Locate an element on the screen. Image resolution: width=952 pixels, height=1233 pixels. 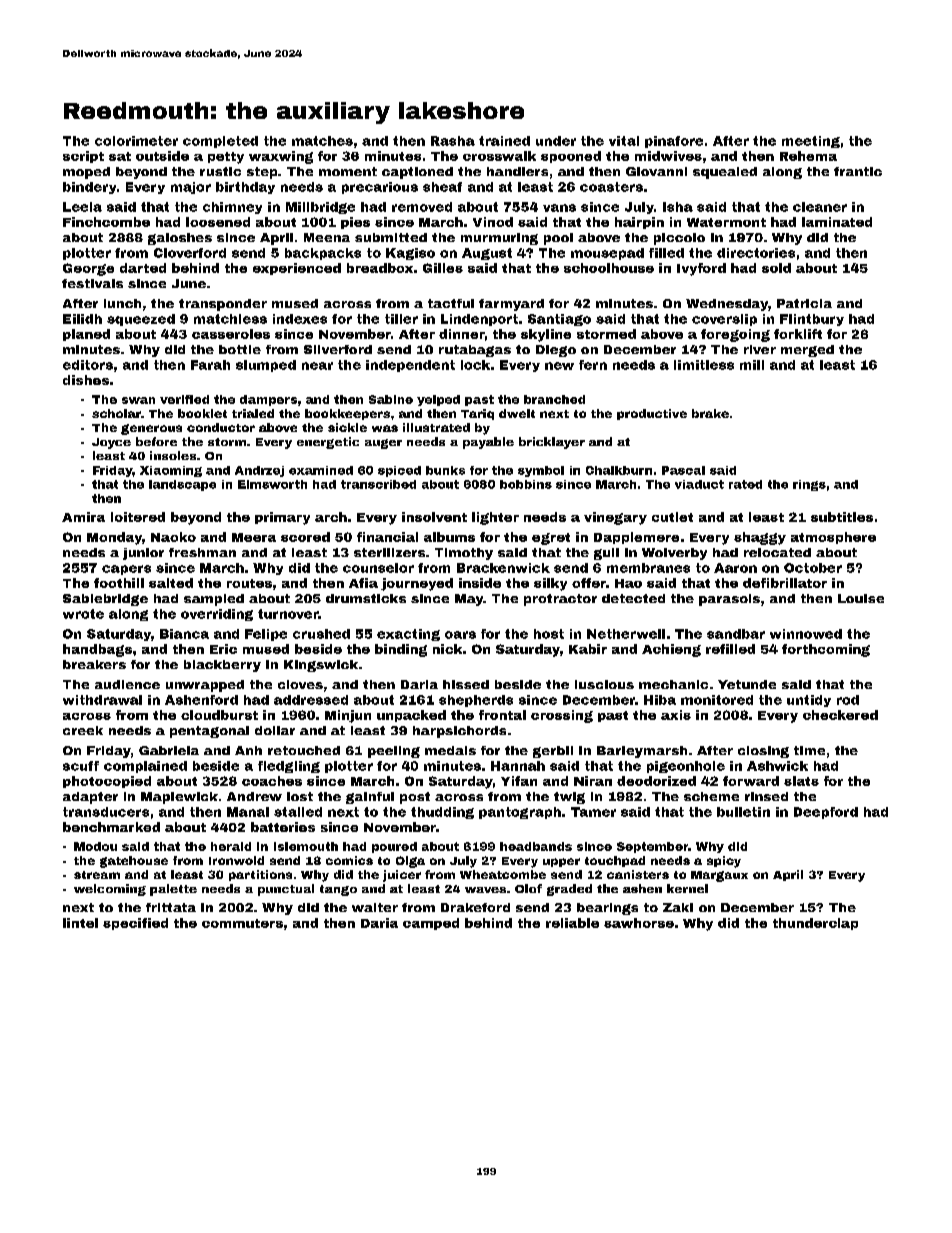
vital is located at coordinates (624, 141).
